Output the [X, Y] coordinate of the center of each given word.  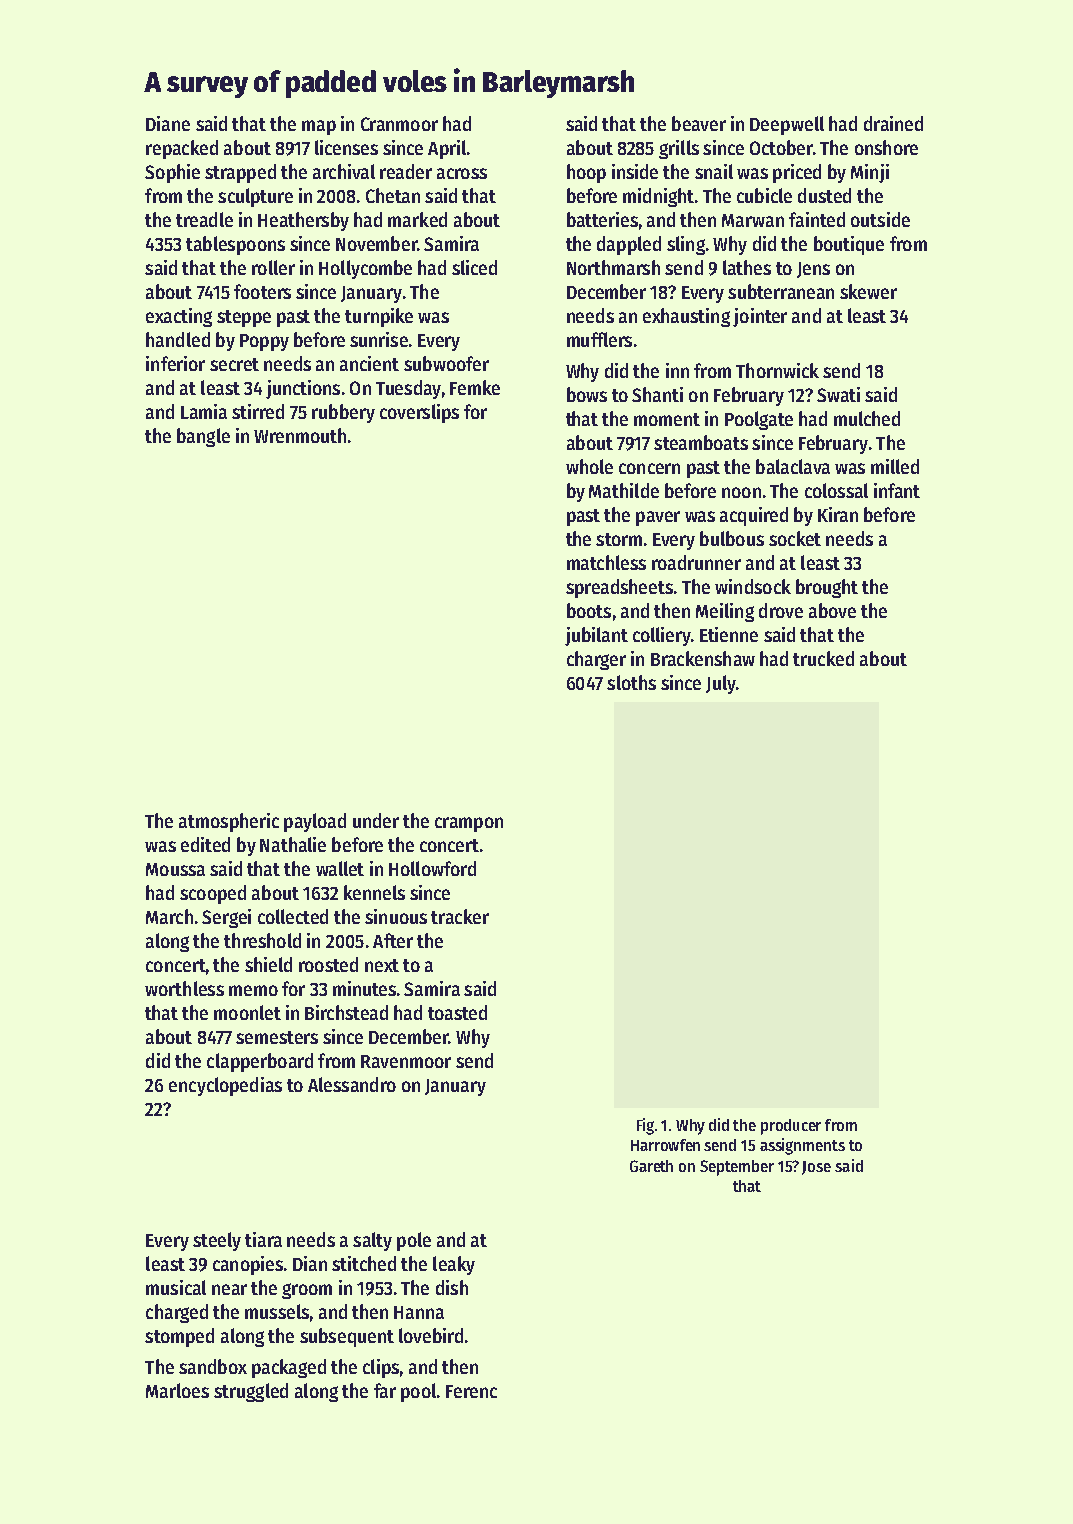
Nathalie [293, 844]
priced [797, 173]
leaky [454, 1265]
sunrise [379, 339]
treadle [204, 219]
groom [307, 1291]
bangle [203, 437]
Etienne [729, 634]
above [832, 610]
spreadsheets [619, 588]
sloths [631, 682]
